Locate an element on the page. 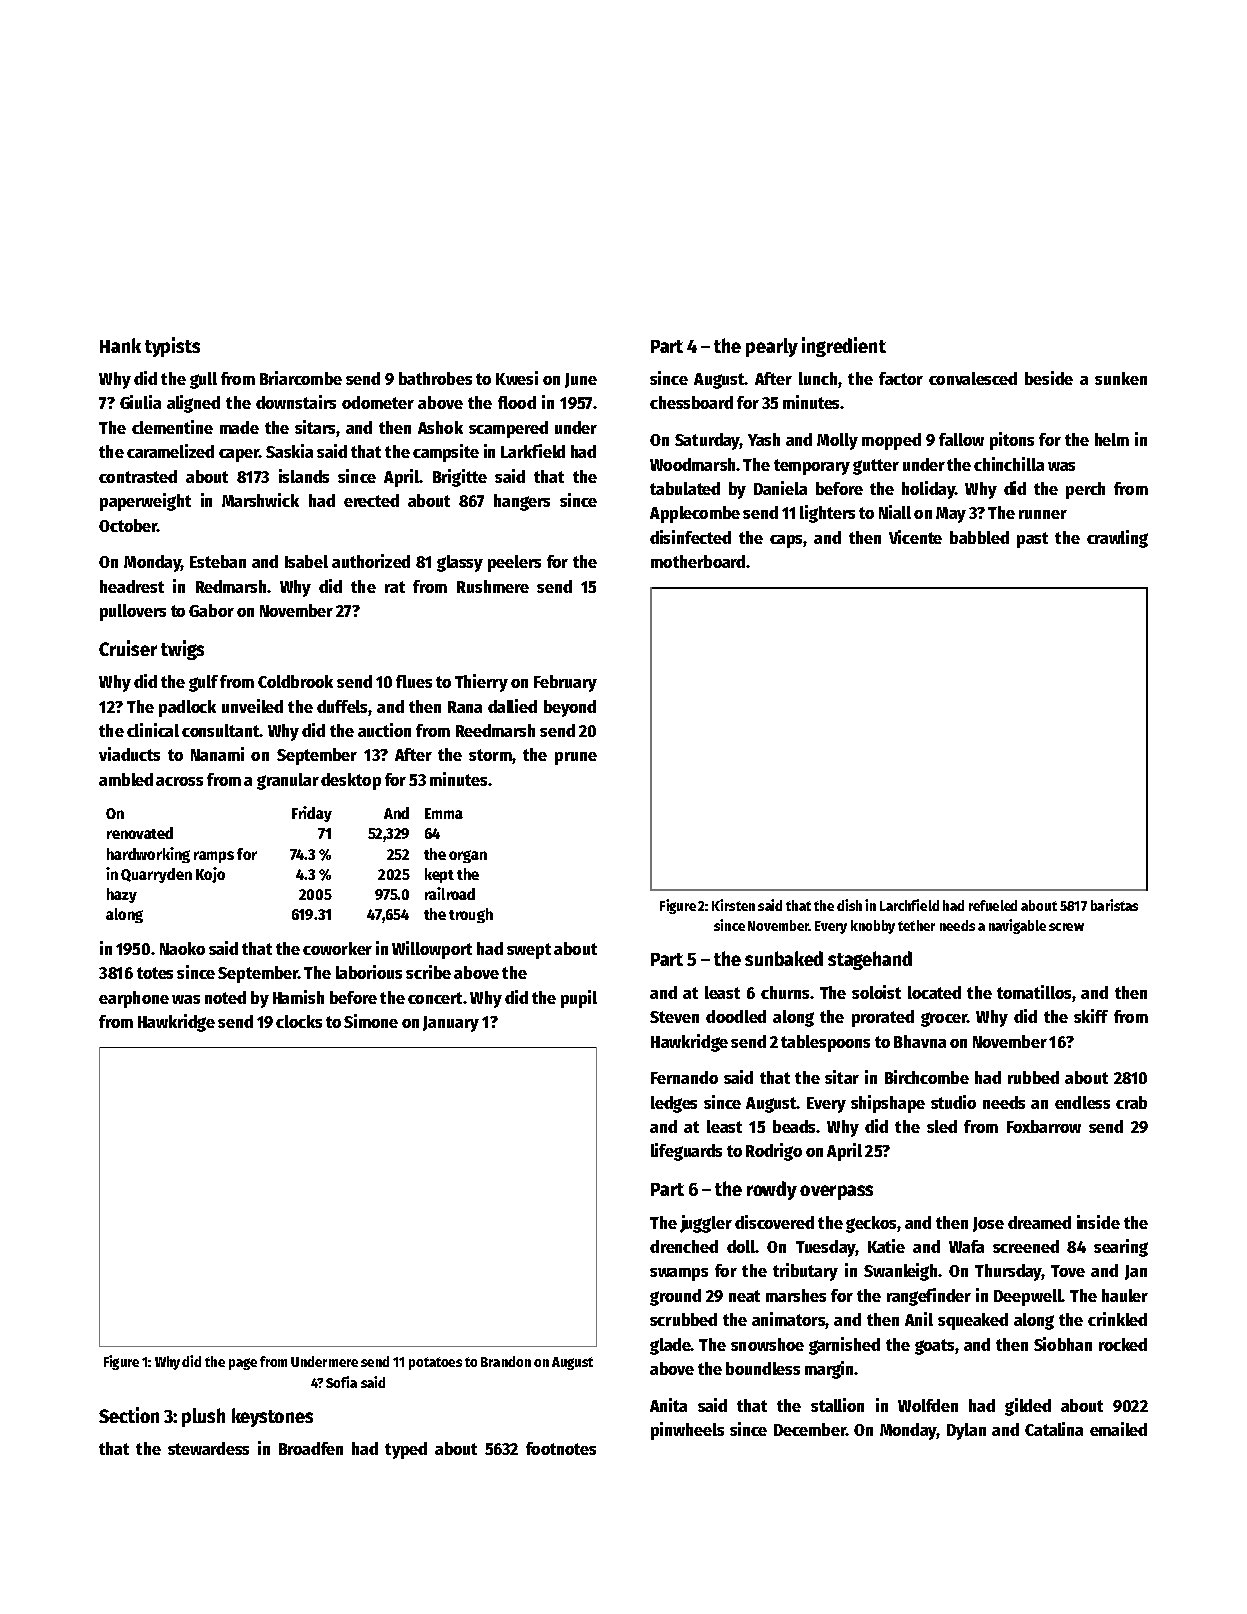 This image has width=1247, height=1614. page is located at coordinates (243, 1364).
